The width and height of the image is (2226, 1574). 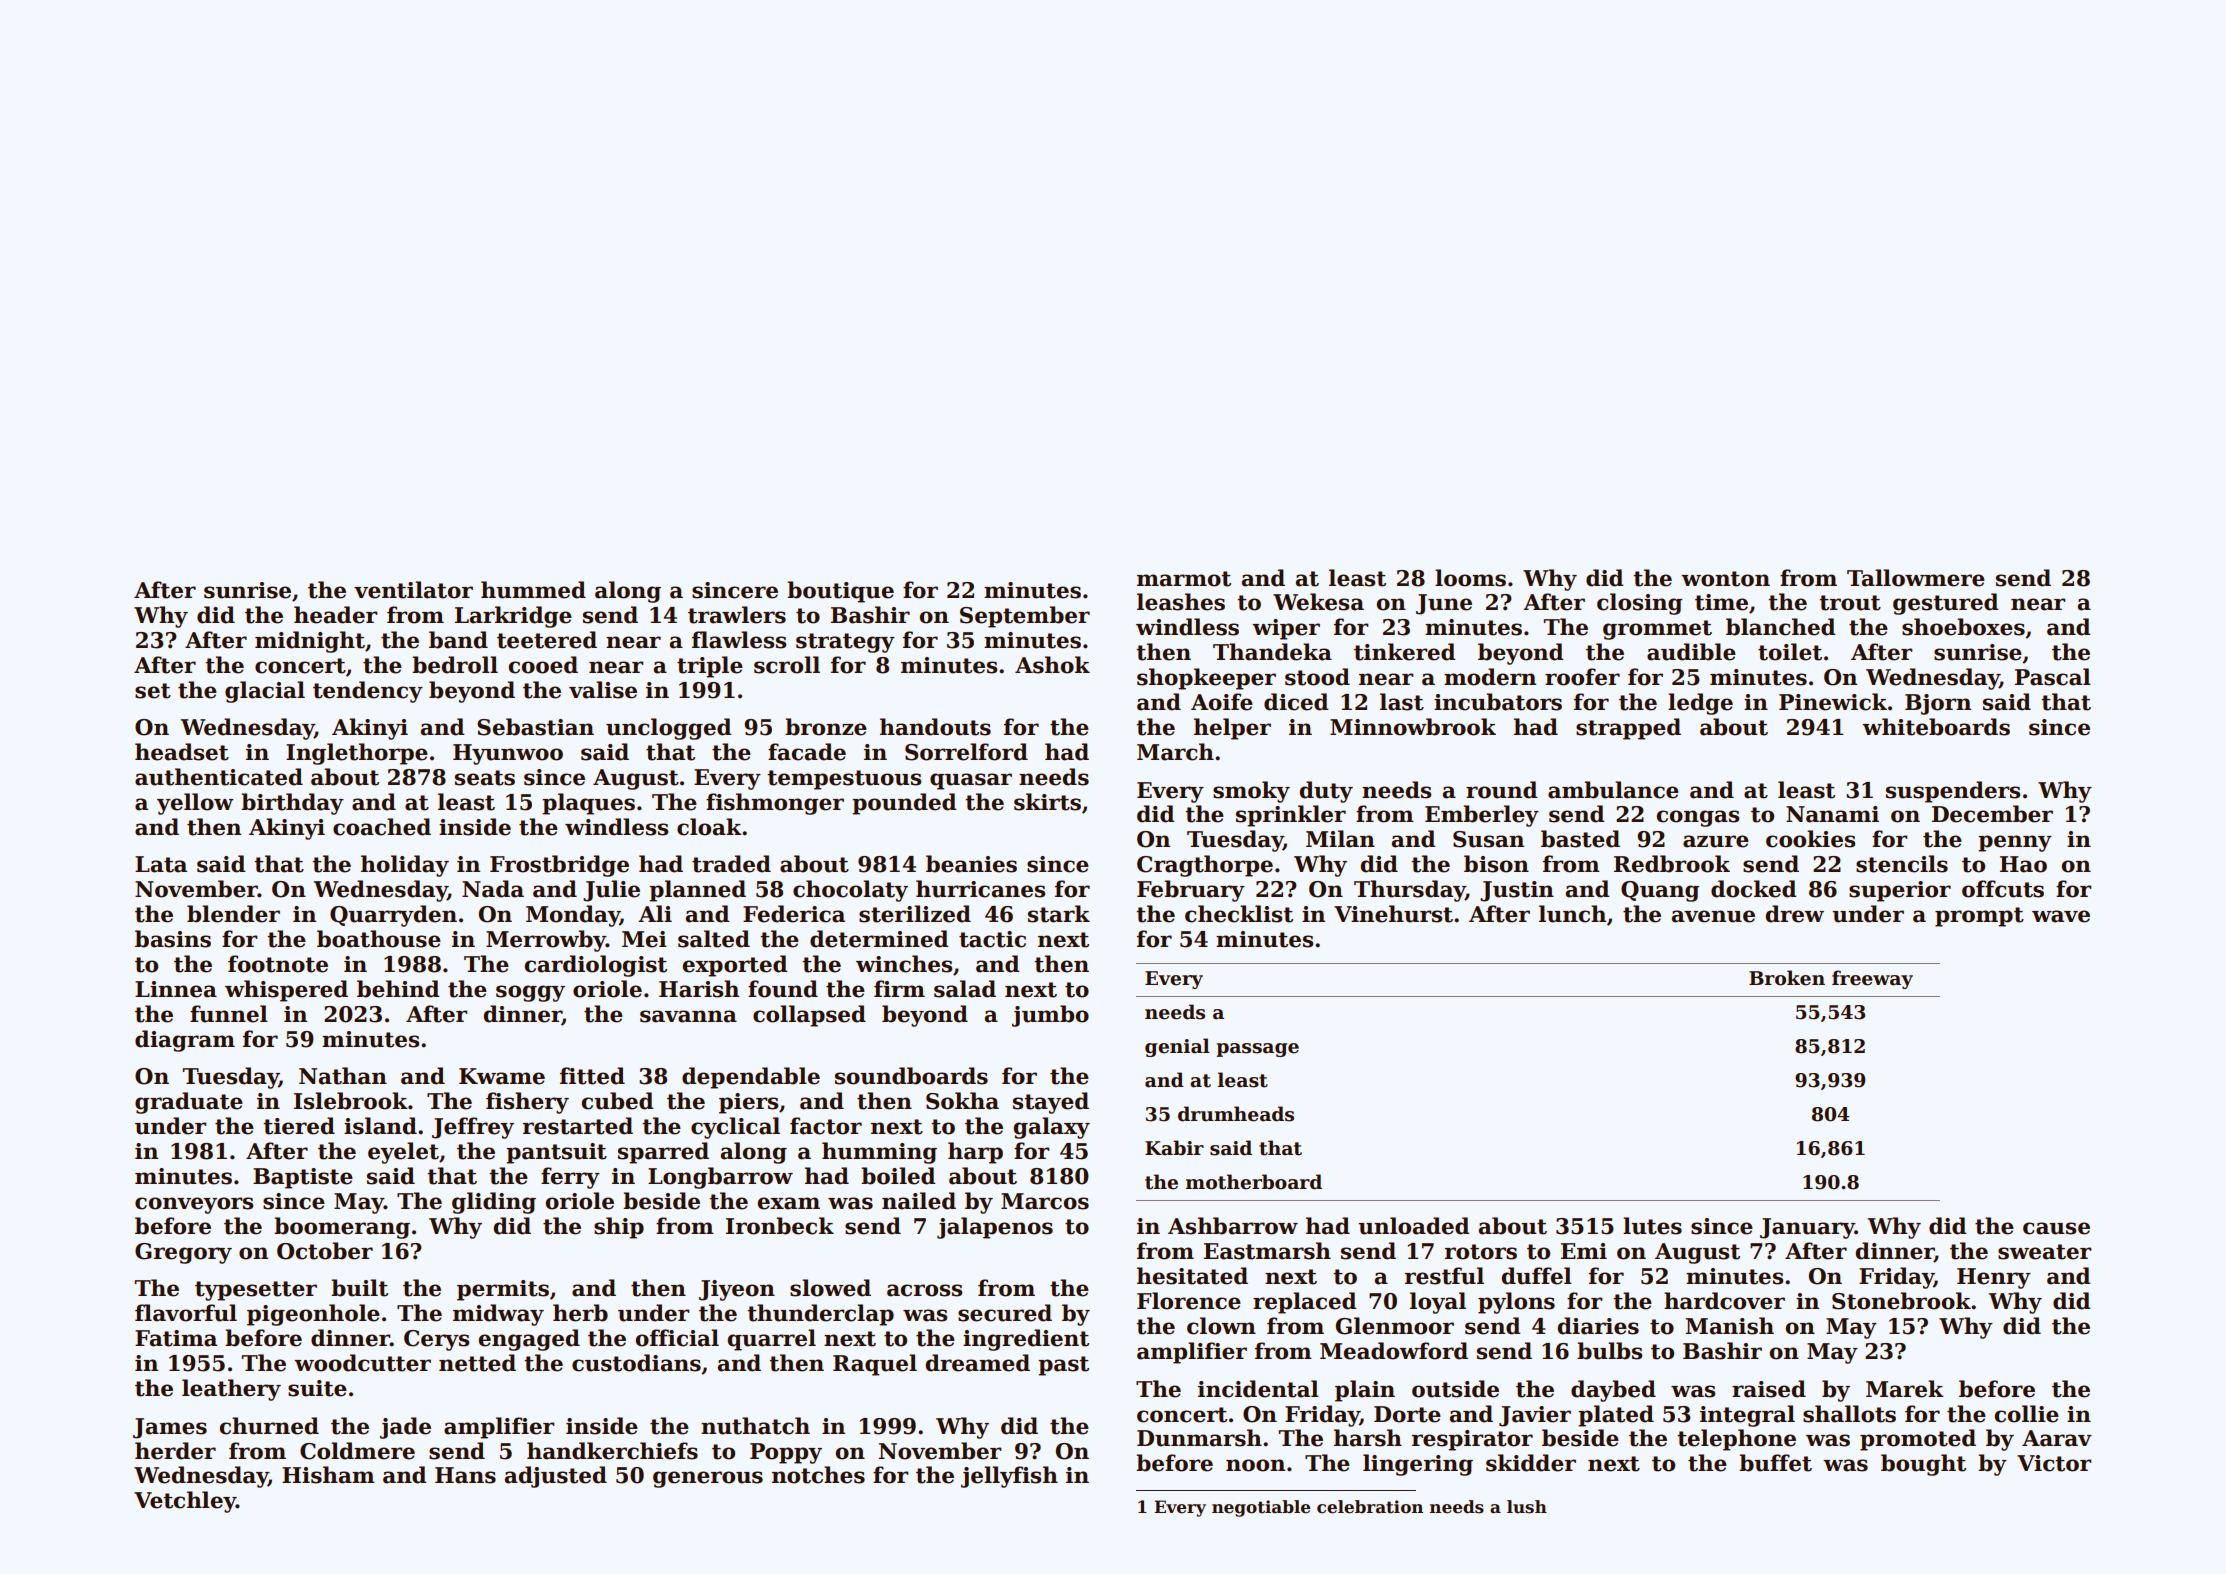 What do you see at coordinates (195, 804) in the image?
I see `yellow` at bounding box center [195, 804].
